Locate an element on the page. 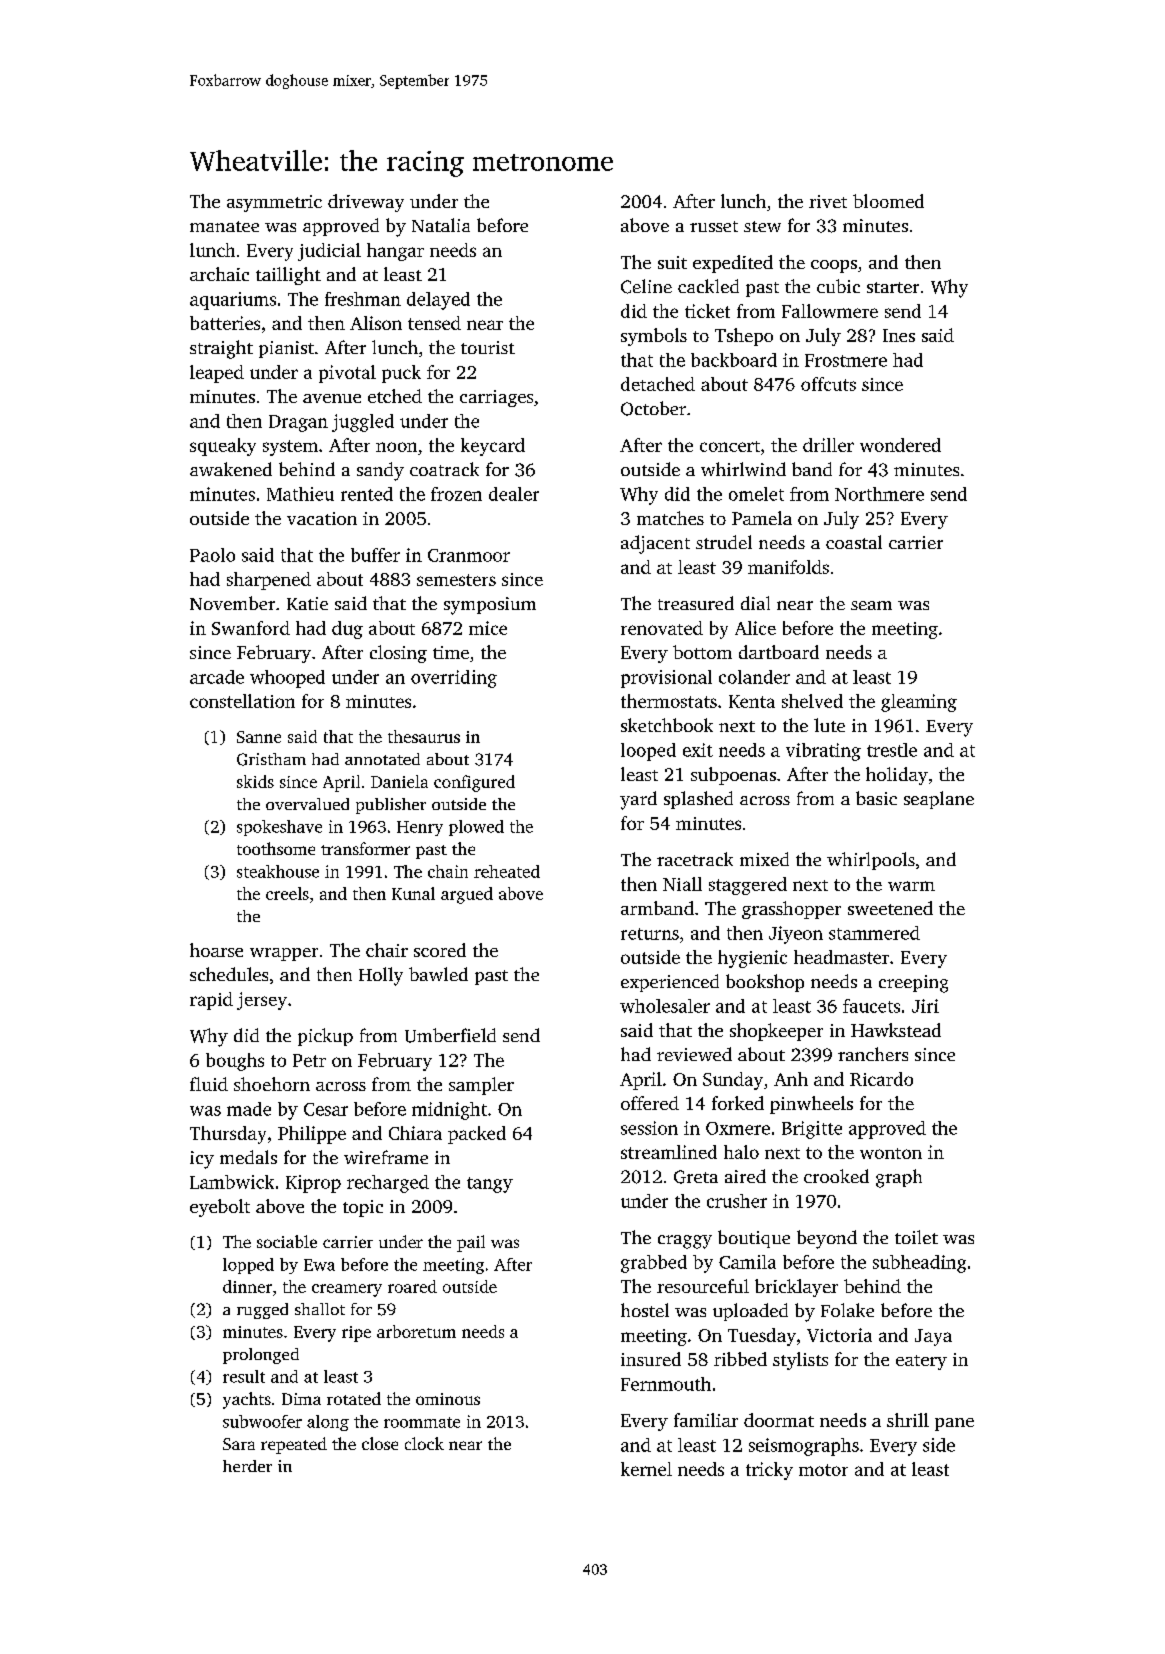 The height and width of the image is (1654, 1165). Daniela is located at coordinates (399, 781).
